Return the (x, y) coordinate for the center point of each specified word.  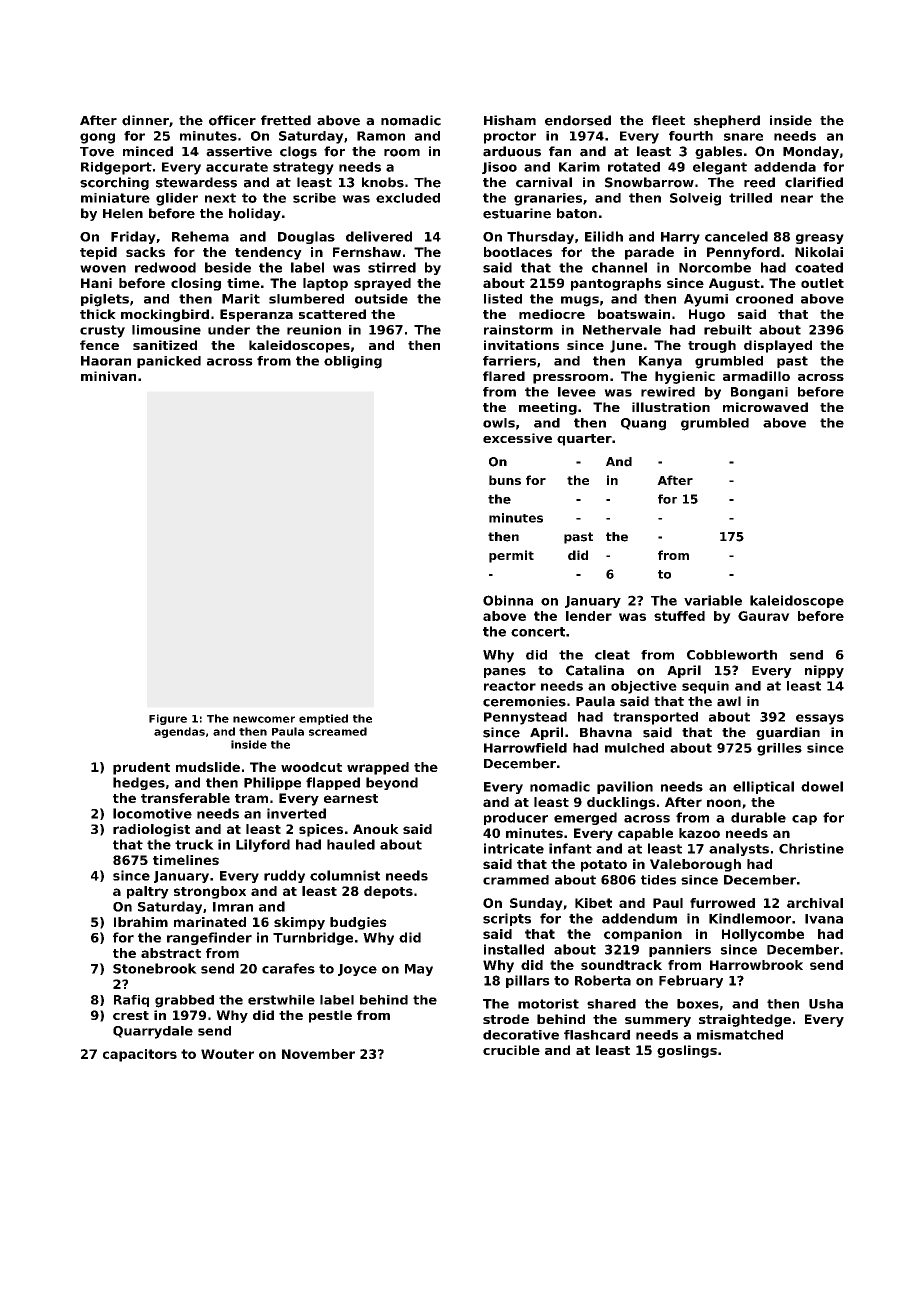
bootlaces (518, 252)
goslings (687, 1051)
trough (712, 346)
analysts (739, 849)
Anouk (376, 829)
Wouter (227, 1054)
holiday (255, 214)
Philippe (272, 783)
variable (713, 600)
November (318, 1054)
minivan (108, 376)
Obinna (508, 600)
